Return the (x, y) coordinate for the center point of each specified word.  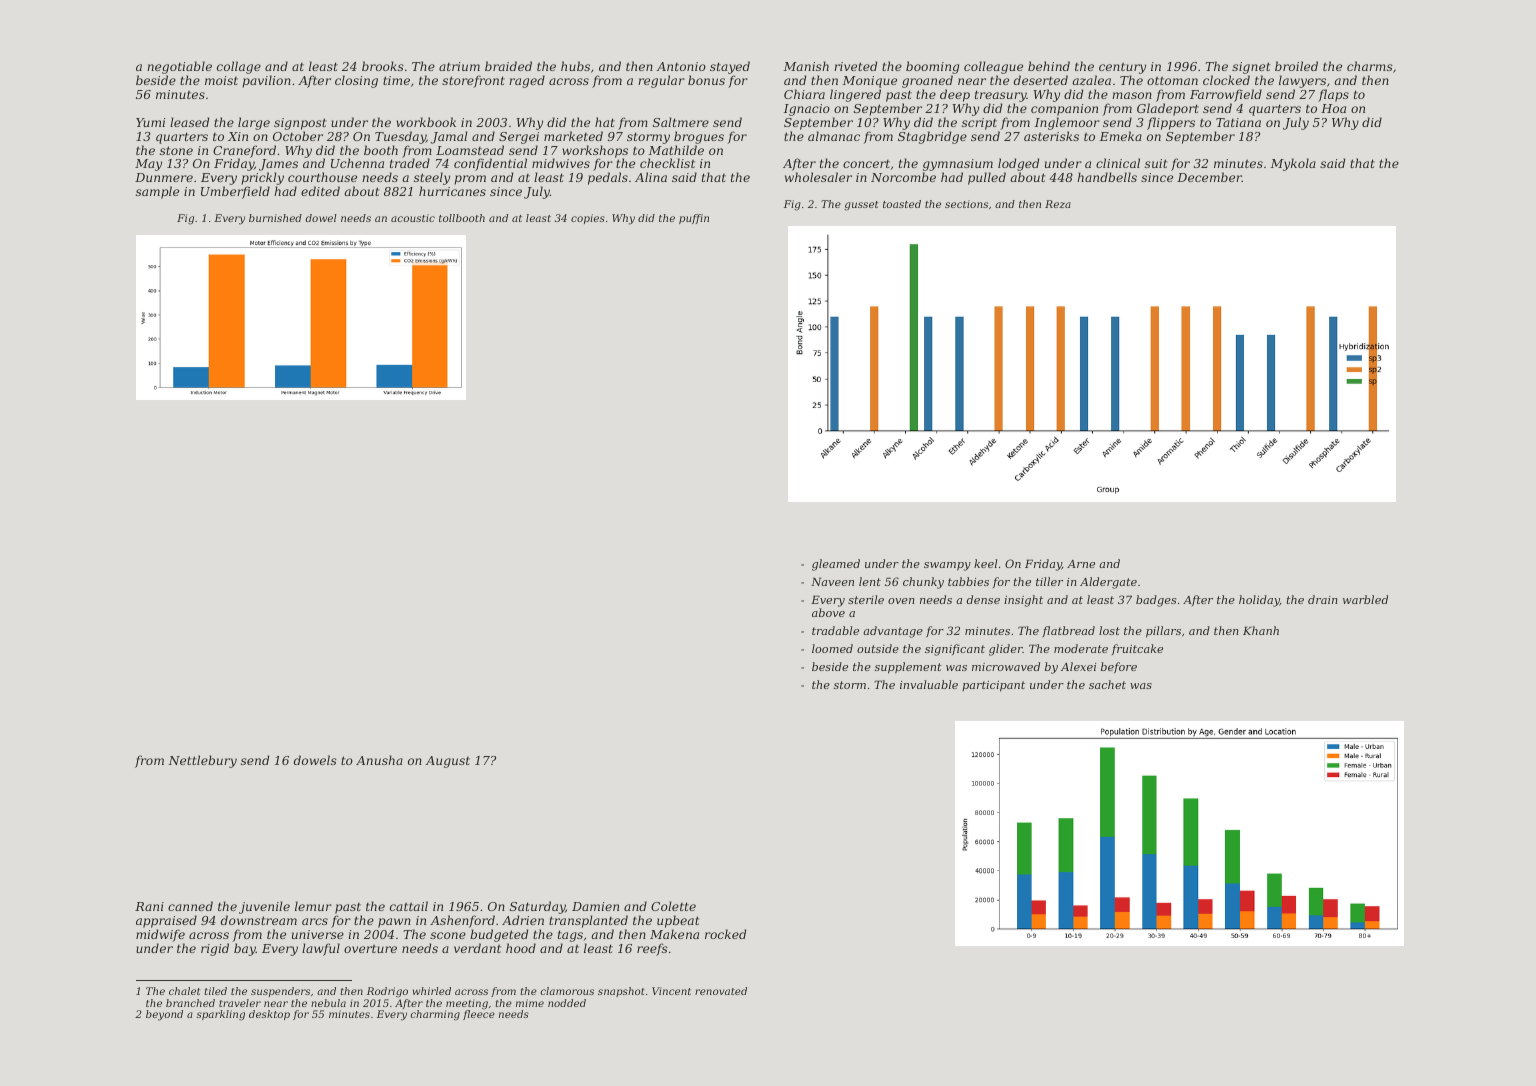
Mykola (1293, 164)
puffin (694, 219)
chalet (184, 991)
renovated (721, 991)
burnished (275, 218)
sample (157, 192)
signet (1251, 68)
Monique (870, 82)
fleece (479, 1015)
